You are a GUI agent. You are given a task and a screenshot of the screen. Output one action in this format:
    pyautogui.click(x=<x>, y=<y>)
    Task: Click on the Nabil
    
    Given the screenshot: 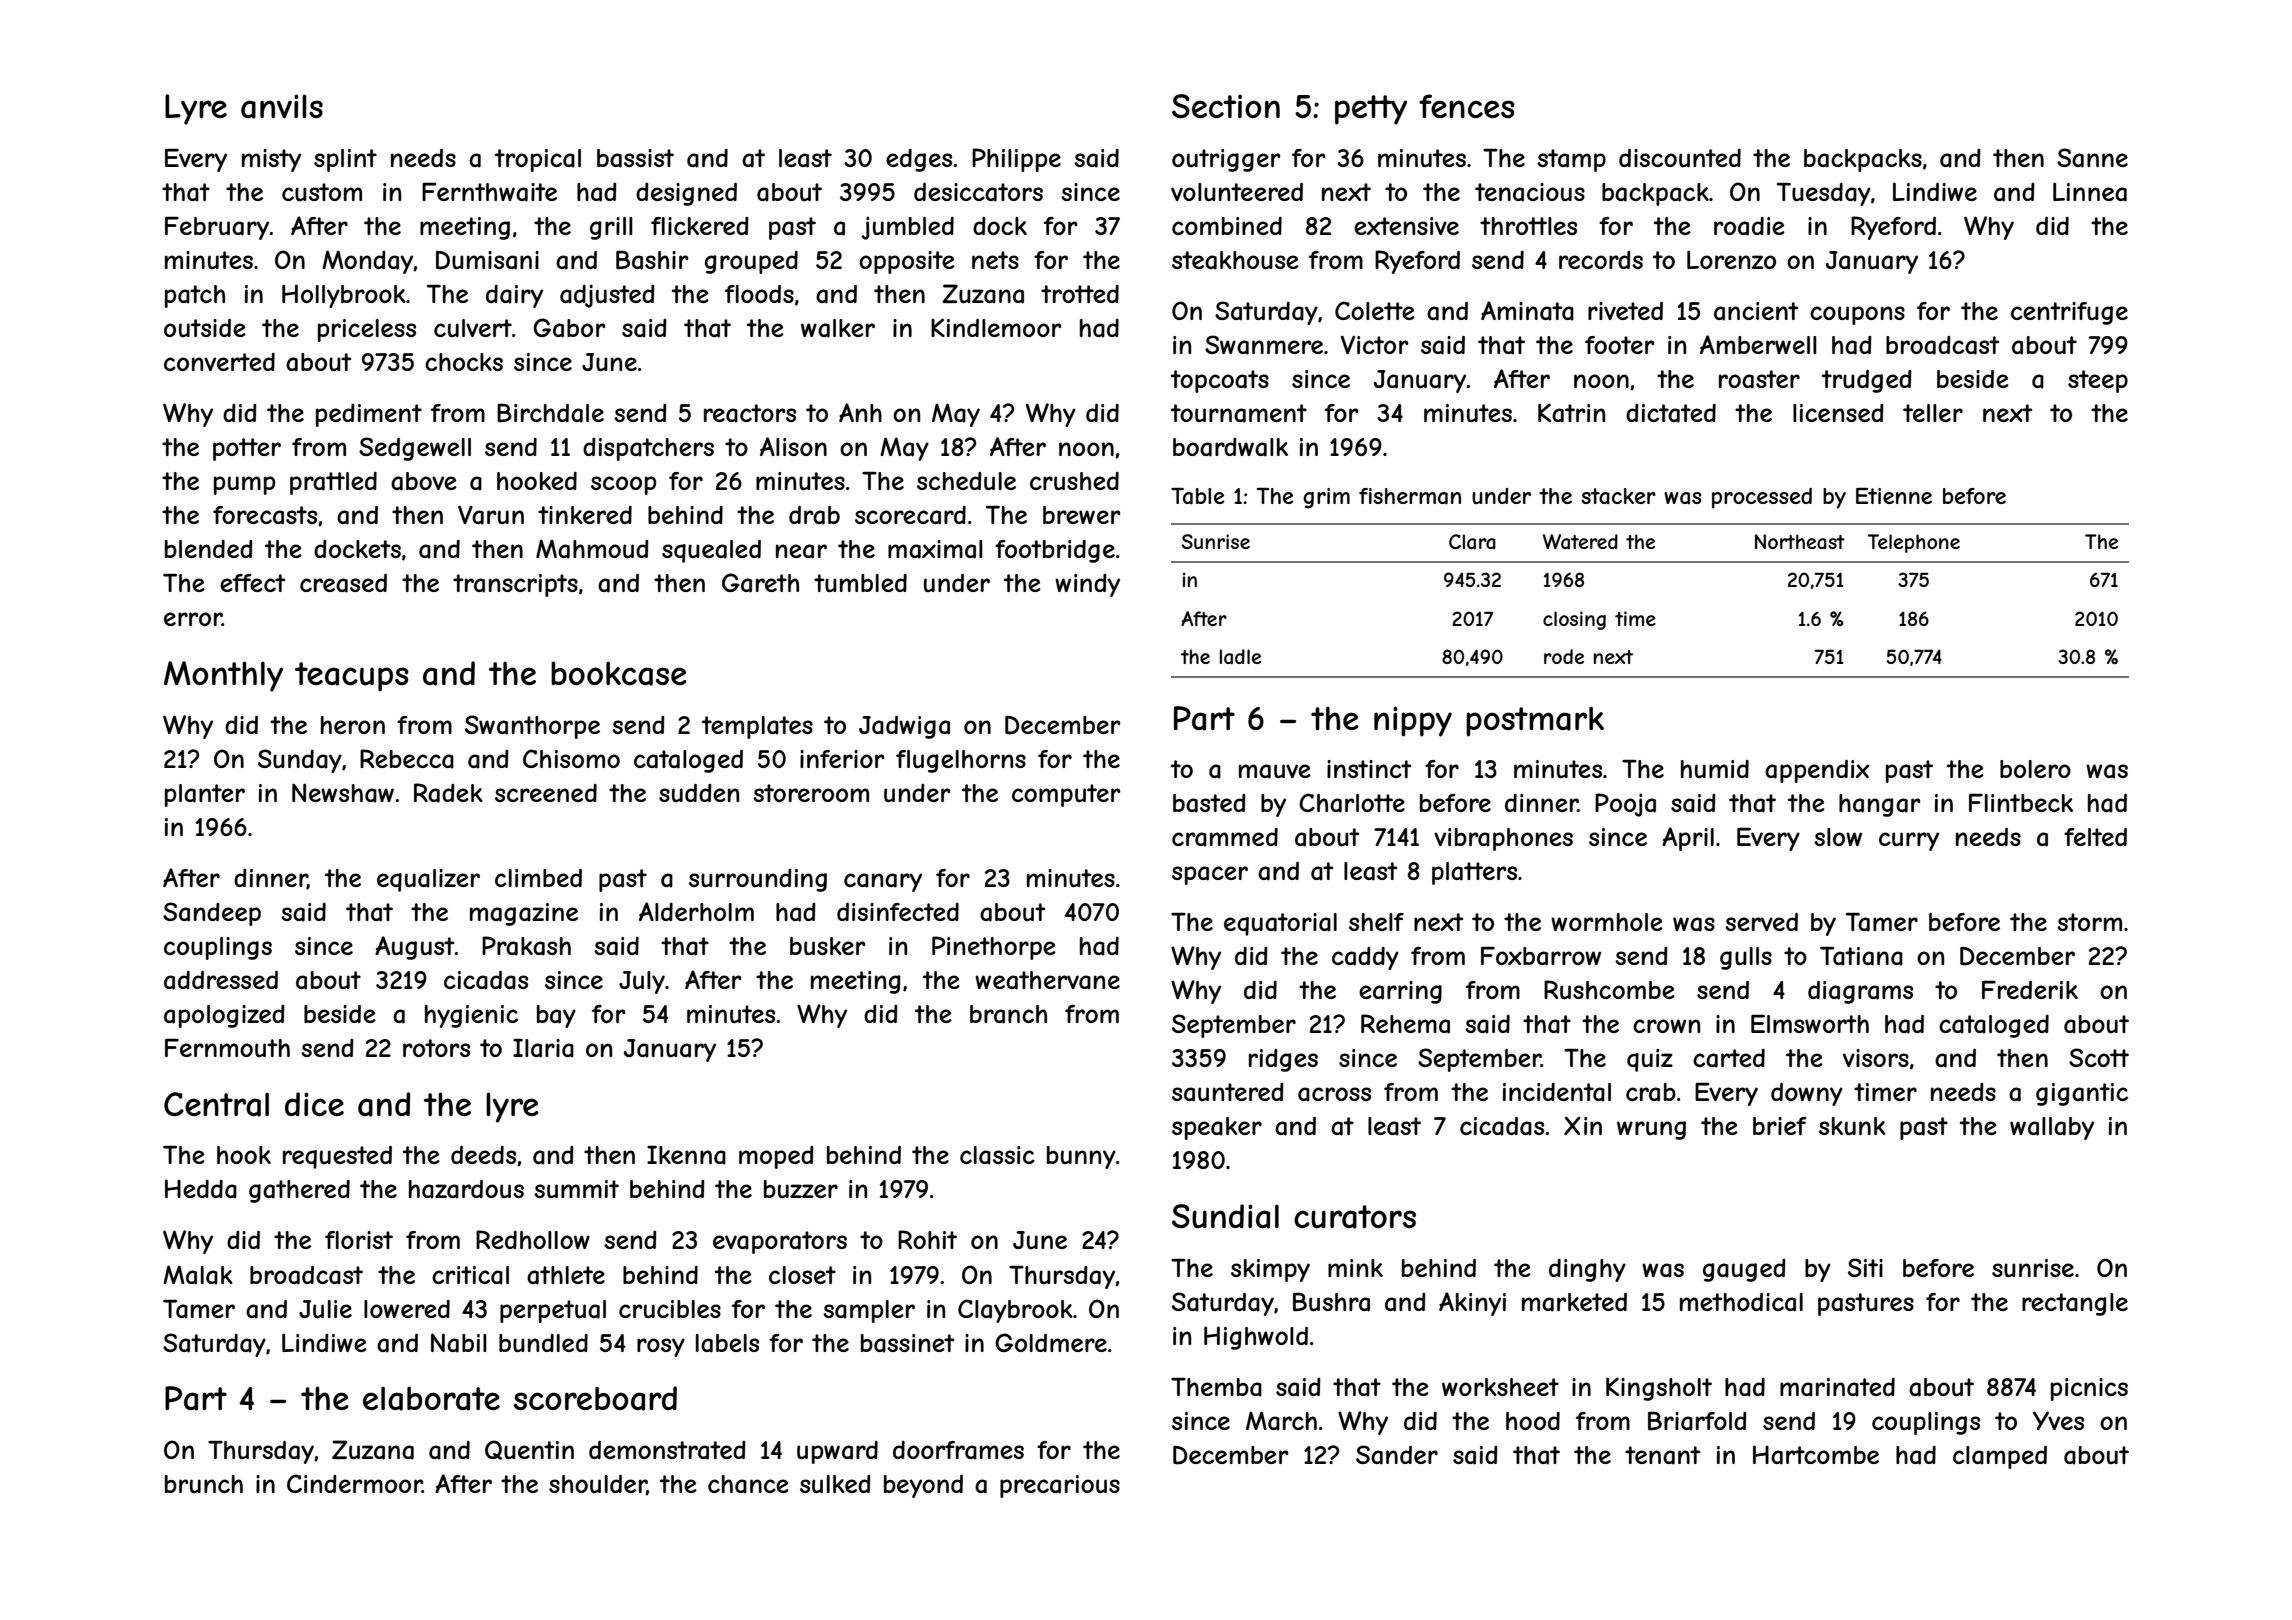 What is the action you would take?
    pyautogui.click(x=459, y=1343)
